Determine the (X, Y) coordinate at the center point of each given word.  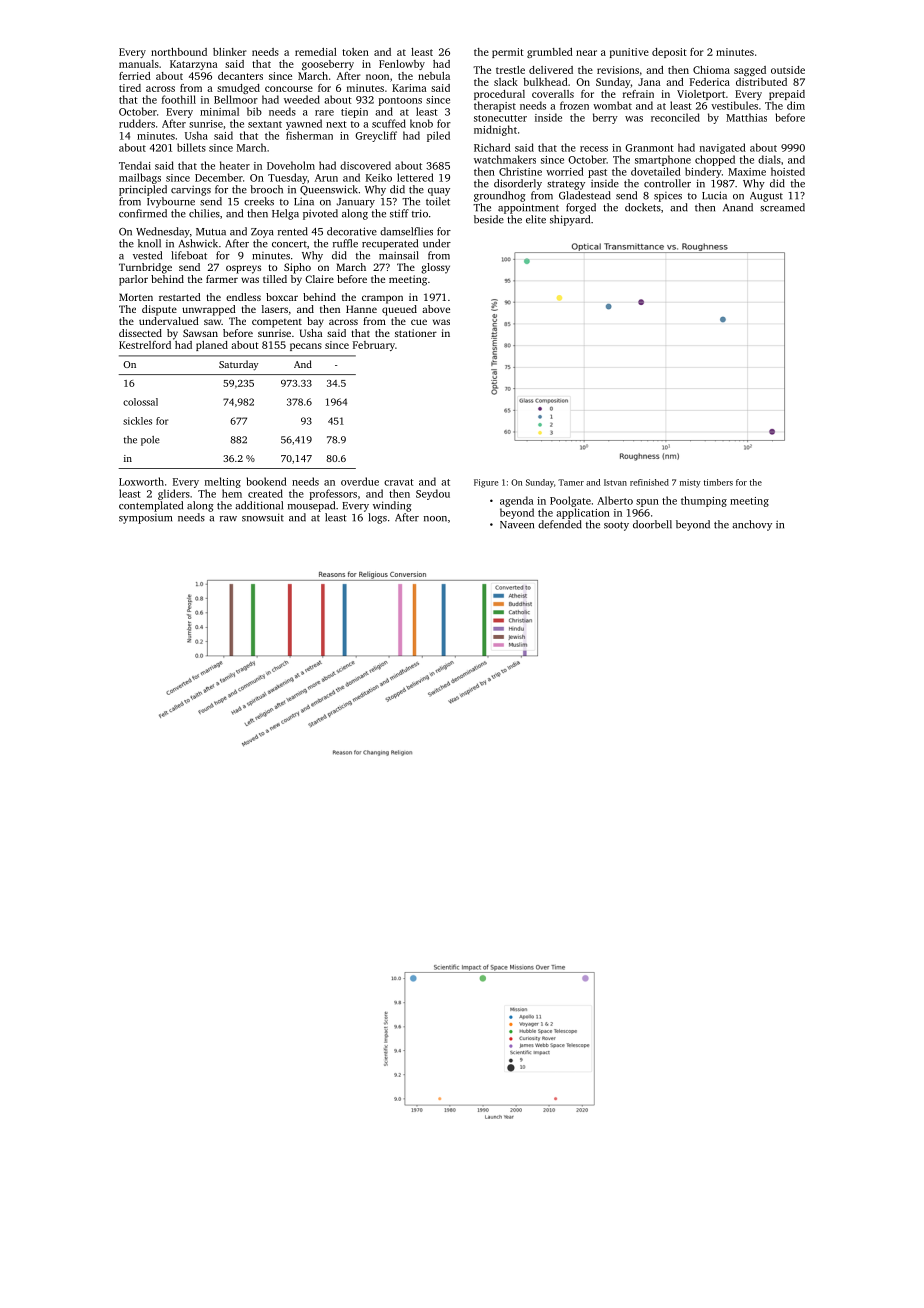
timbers (718, 482)
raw (228, 519)
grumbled (550, 53)
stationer (416, 333)
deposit (669, 53)
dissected (140, 333)
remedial (316, 52)
